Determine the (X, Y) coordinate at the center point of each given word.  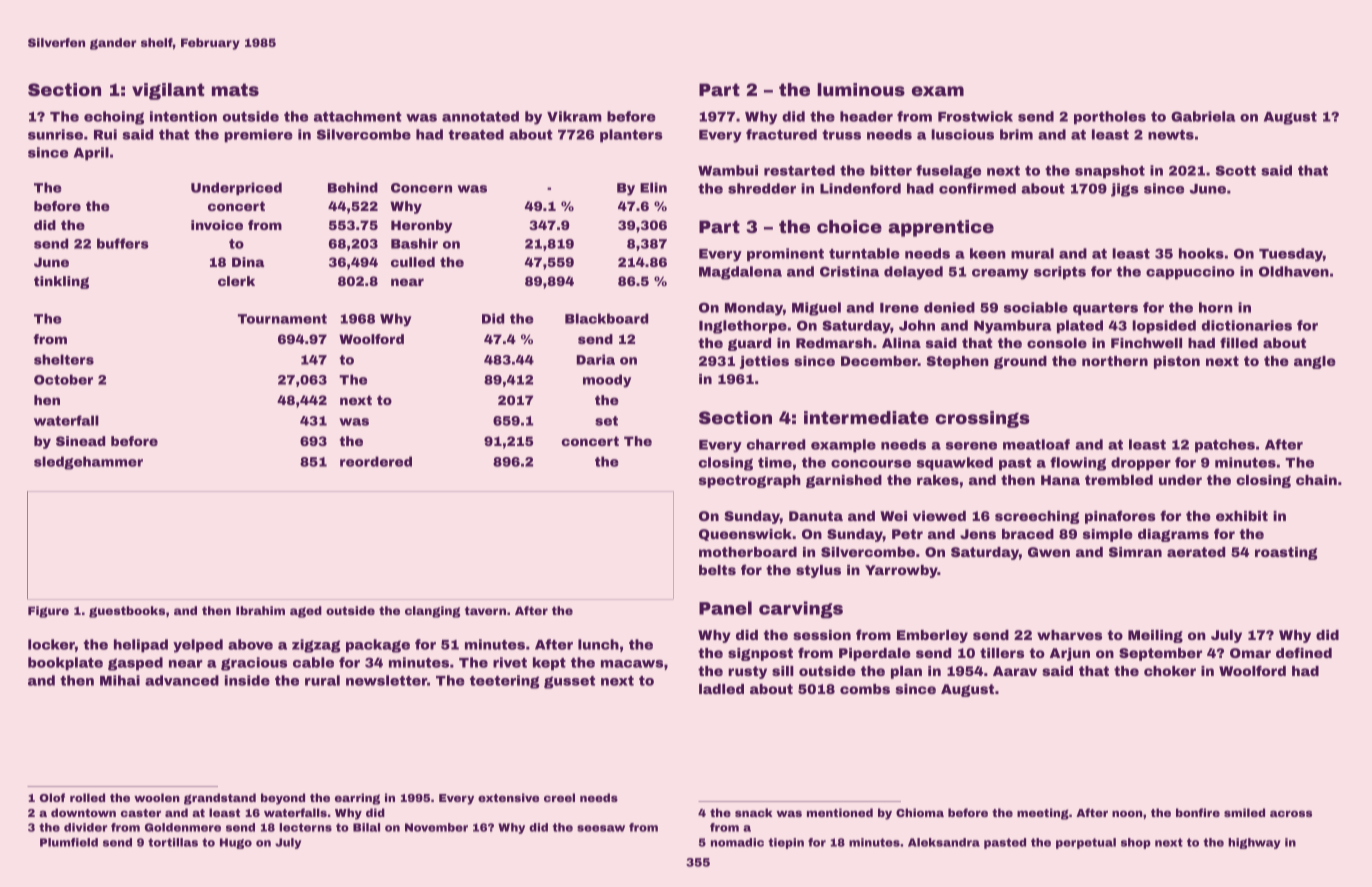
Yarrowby (901, 571)
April (91, 154)
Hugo (236, 843)
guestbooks (127, 612)
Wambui (728, 170)
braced (1028, 534)
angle (1315, 362)
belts (717, 570)
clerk (236, 281)
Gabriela (1203, 116)
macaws (632, 664)
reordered (376, 461)
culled (413, 262)
